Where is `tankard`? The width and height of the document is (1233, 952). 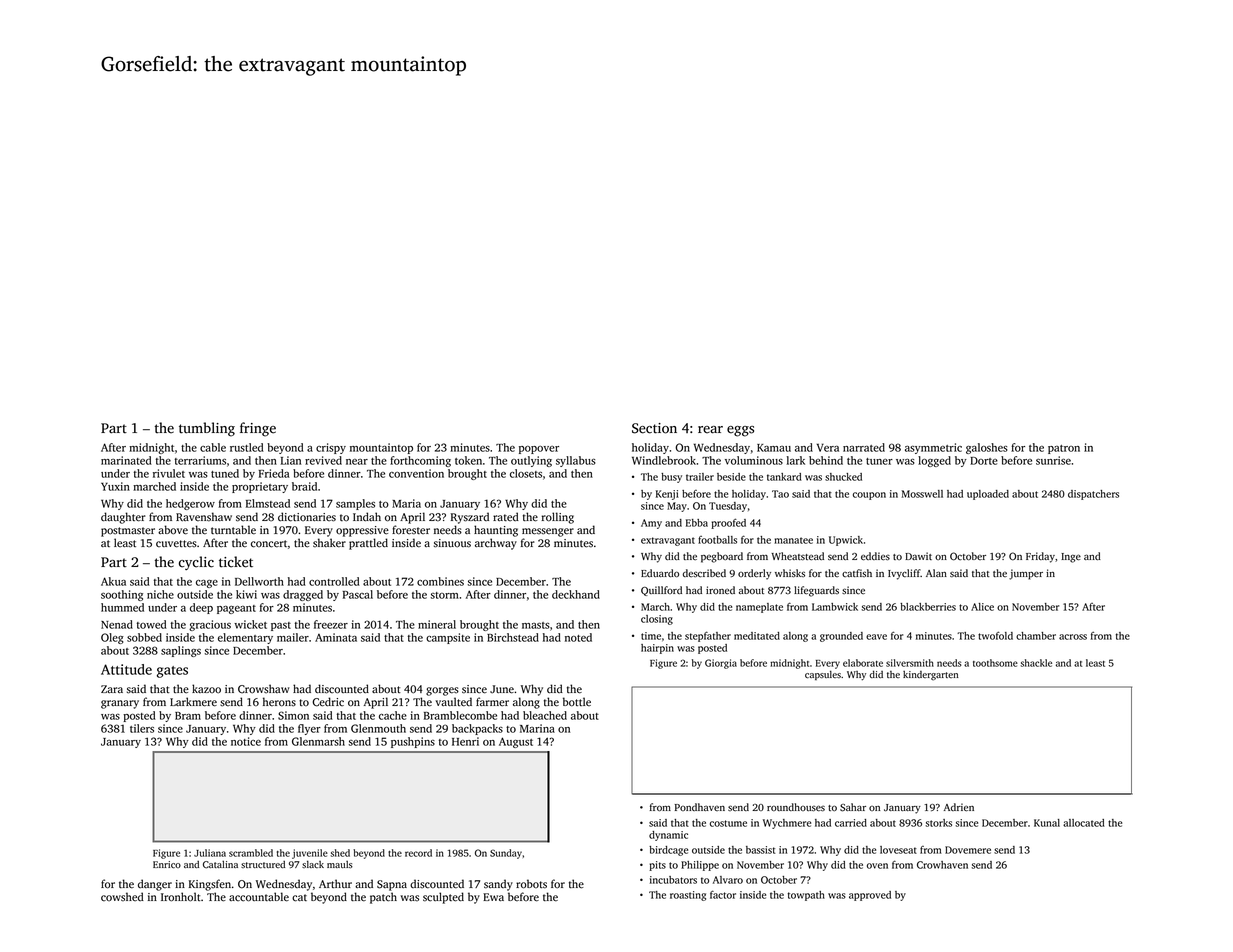 tankard is located at coordinates (784, 477).
